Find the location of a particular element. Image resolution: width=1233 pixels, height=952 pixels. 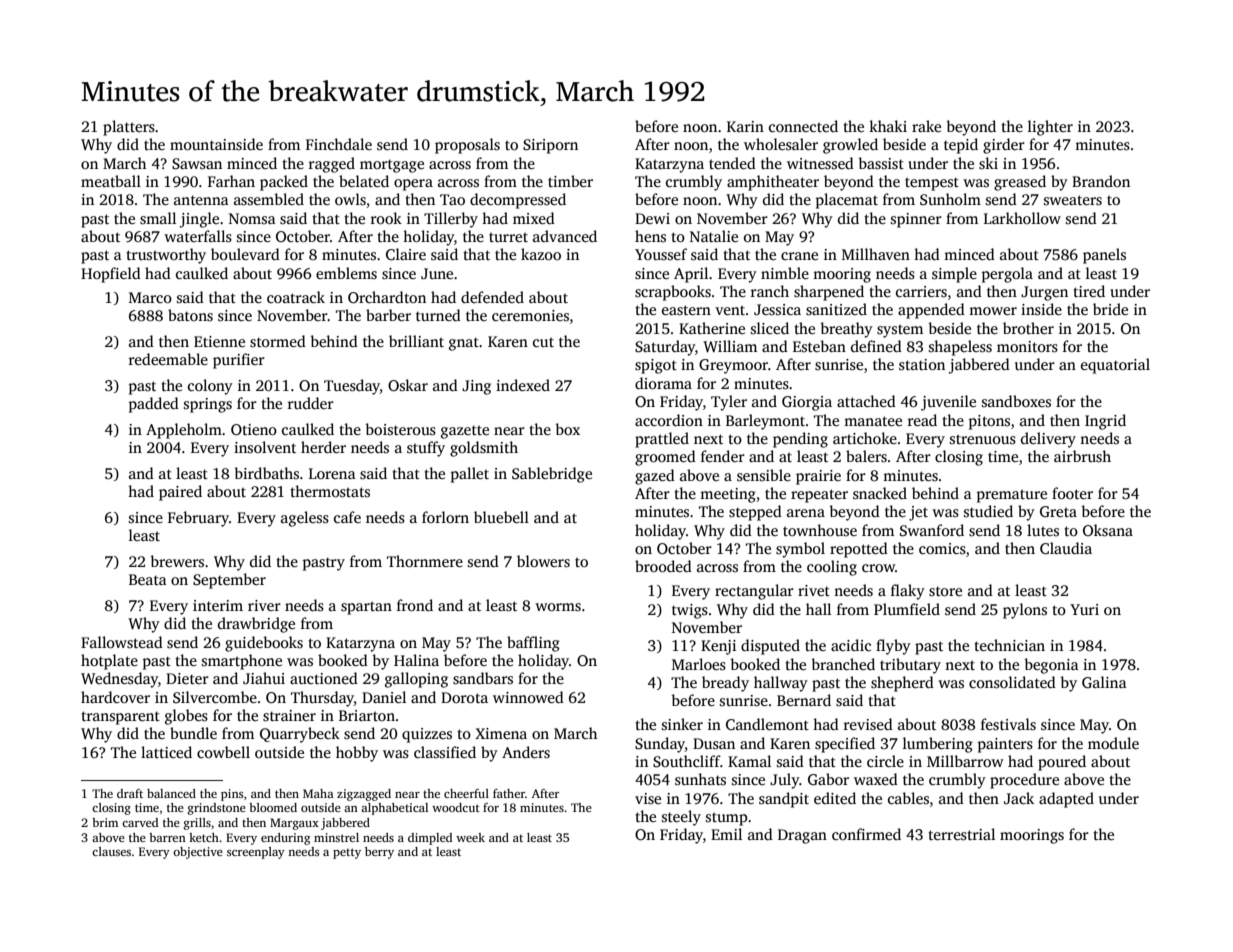

hobby is located at coordinates (357, 754).
